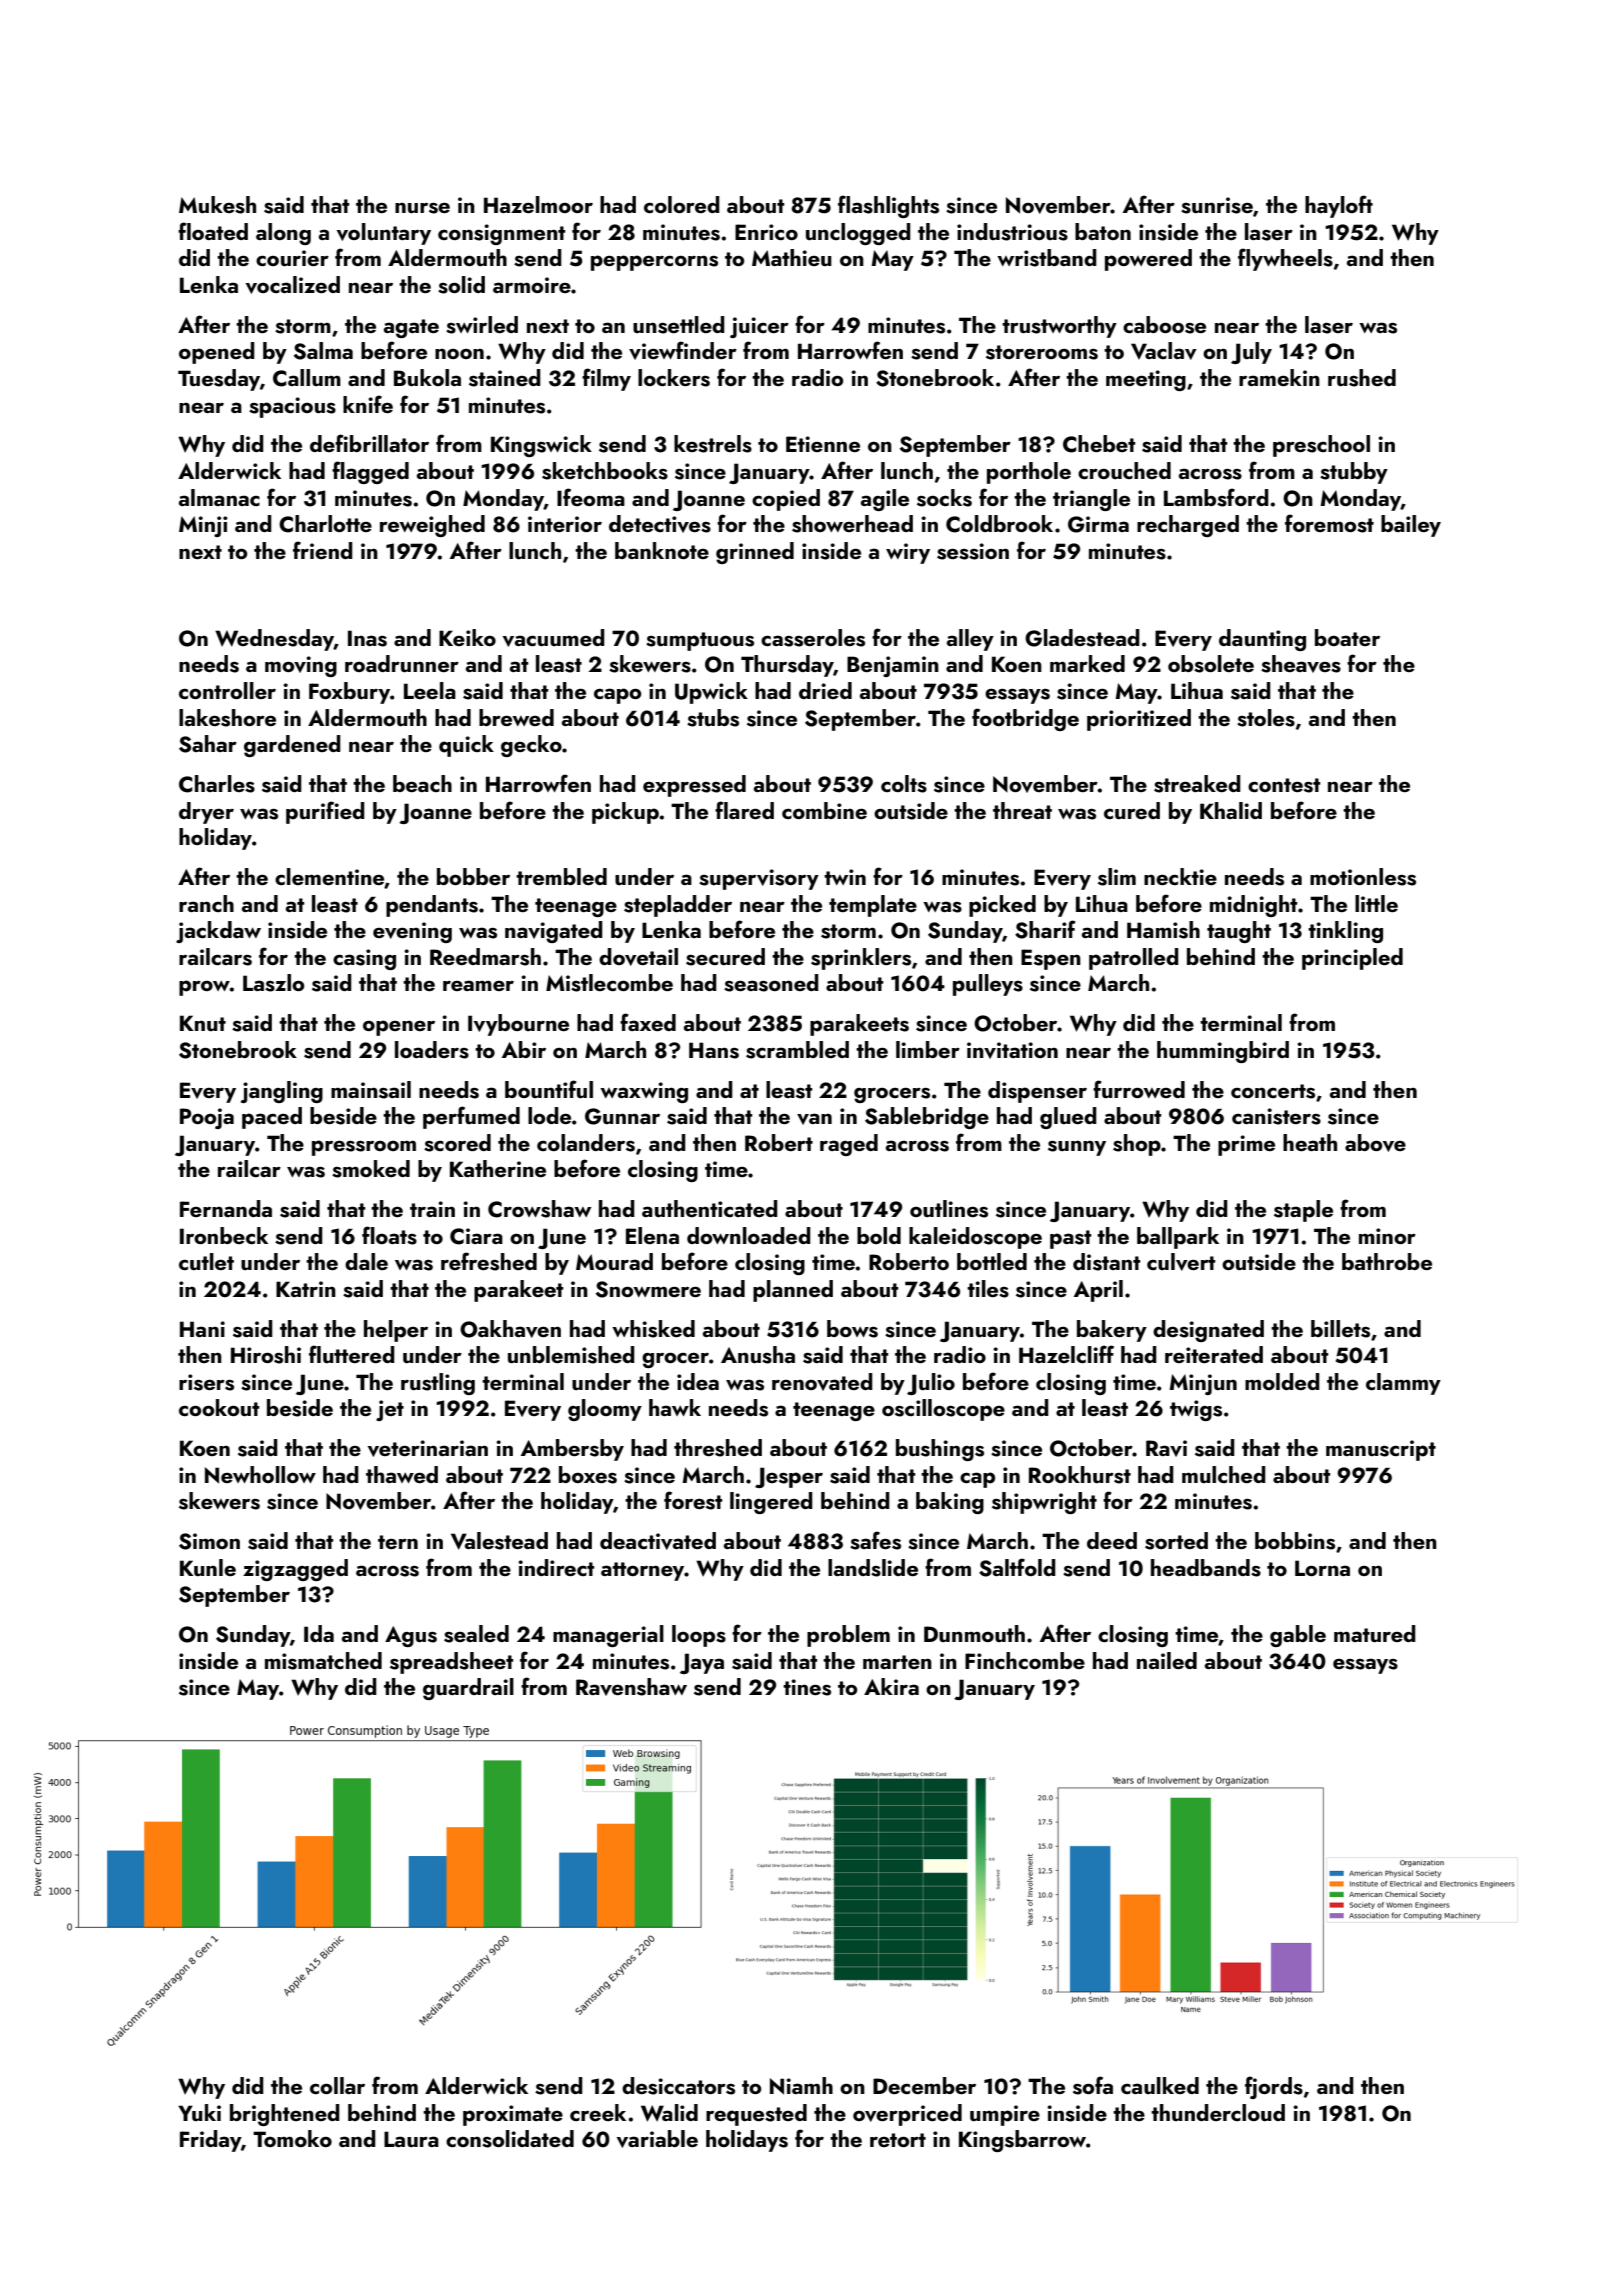 The image size is (1620, 2292). I want to click on daunting, so click(1262, 640).
